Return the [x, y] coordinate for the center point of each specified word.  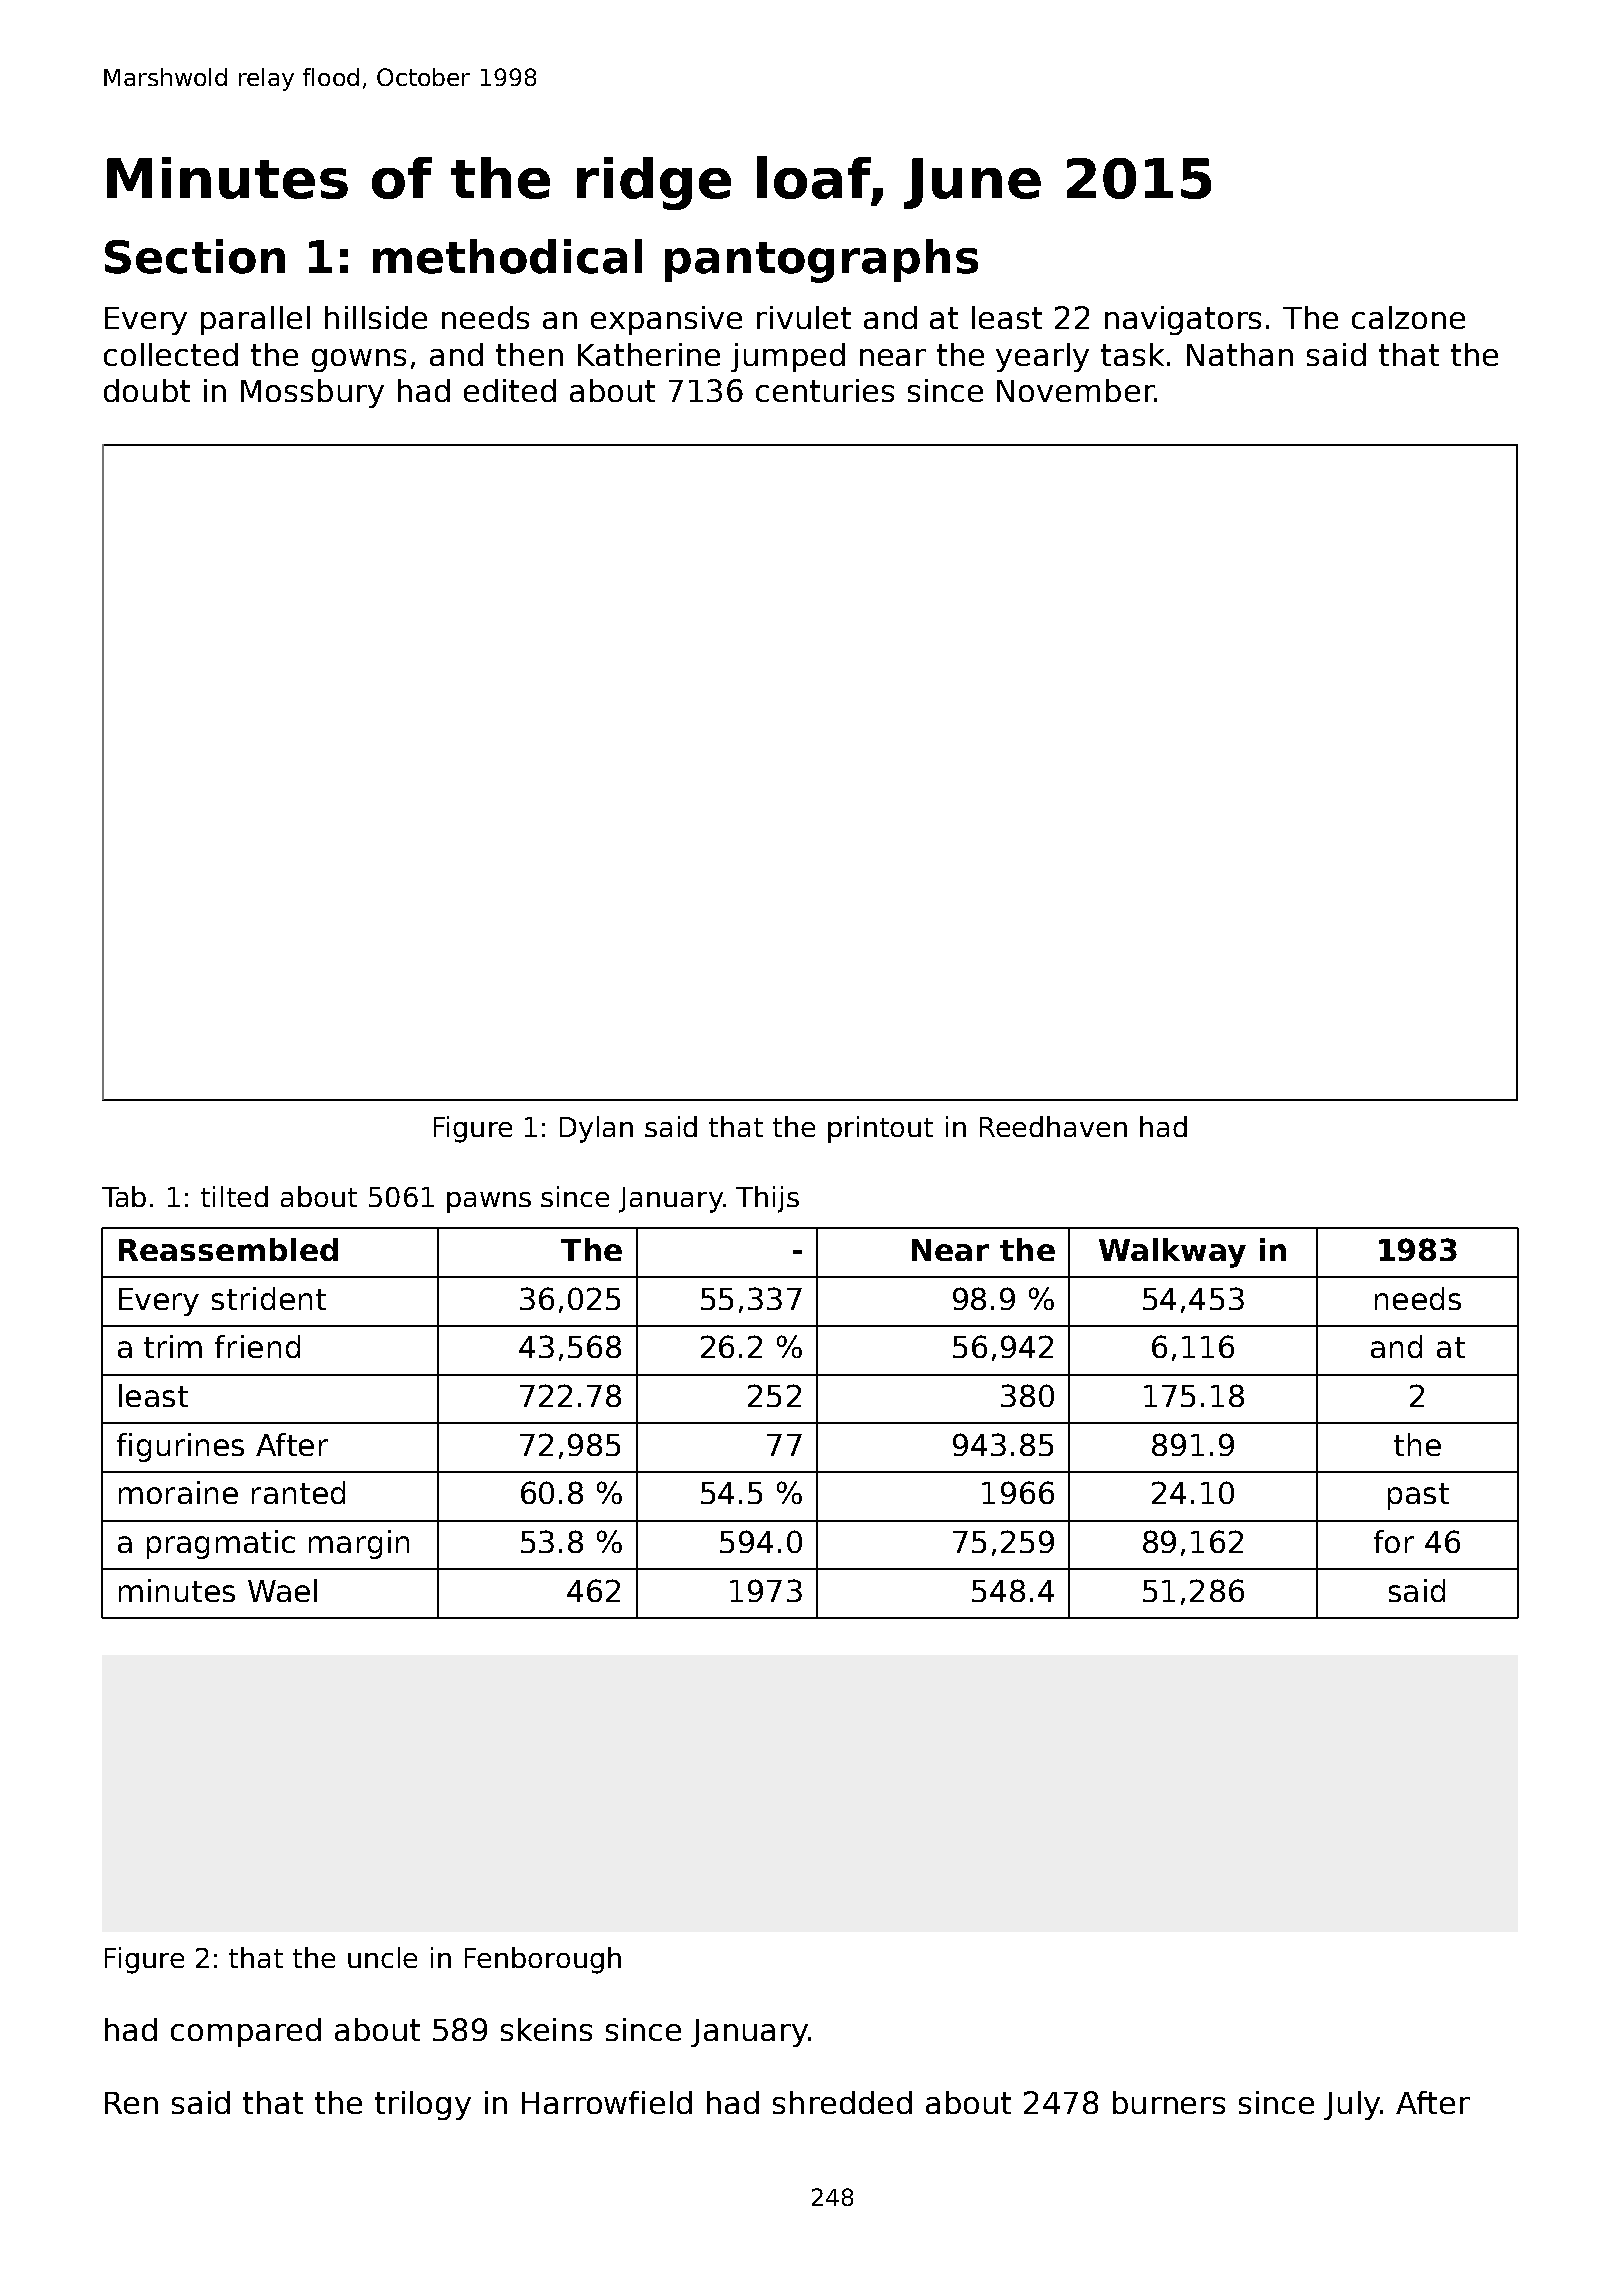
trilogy [423, 2105]
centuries [825, 390]
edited [510, 390]
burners [1169, 2102]
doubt [147, 390]
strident [269, 1298]
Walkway [1172, 1253]
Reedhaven [1053, 1126]
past [1418, 1496]
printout [880, 1129]
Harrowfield [607, 2102]
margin [359, 1544]
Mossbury [312, 393]
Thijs [767, 1199]
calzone [1408, 317]
